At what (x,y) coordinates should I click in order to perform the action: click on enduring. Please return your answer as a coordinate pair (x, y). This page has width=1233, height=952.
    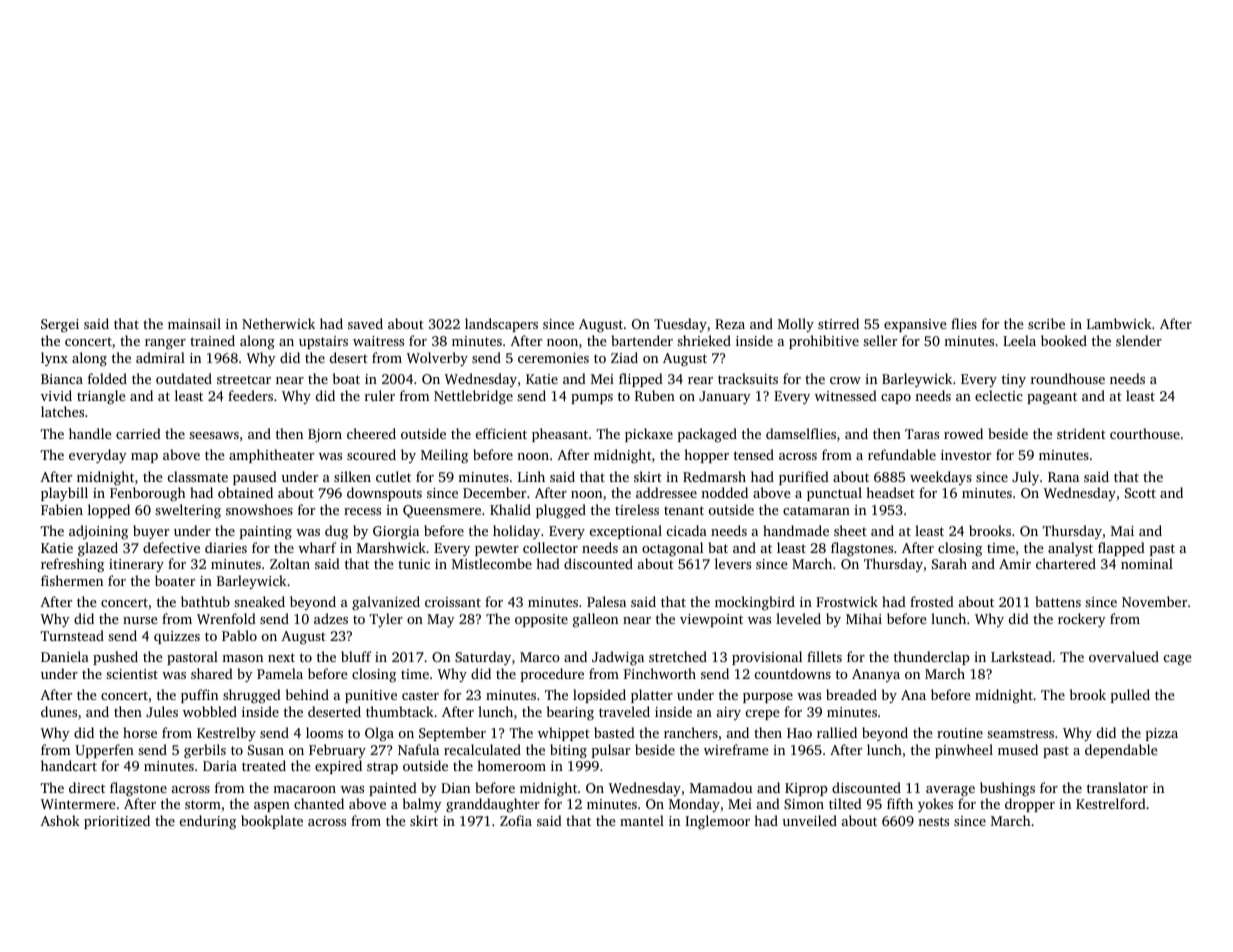
    Looking at the image, I should click on (208, 822).
